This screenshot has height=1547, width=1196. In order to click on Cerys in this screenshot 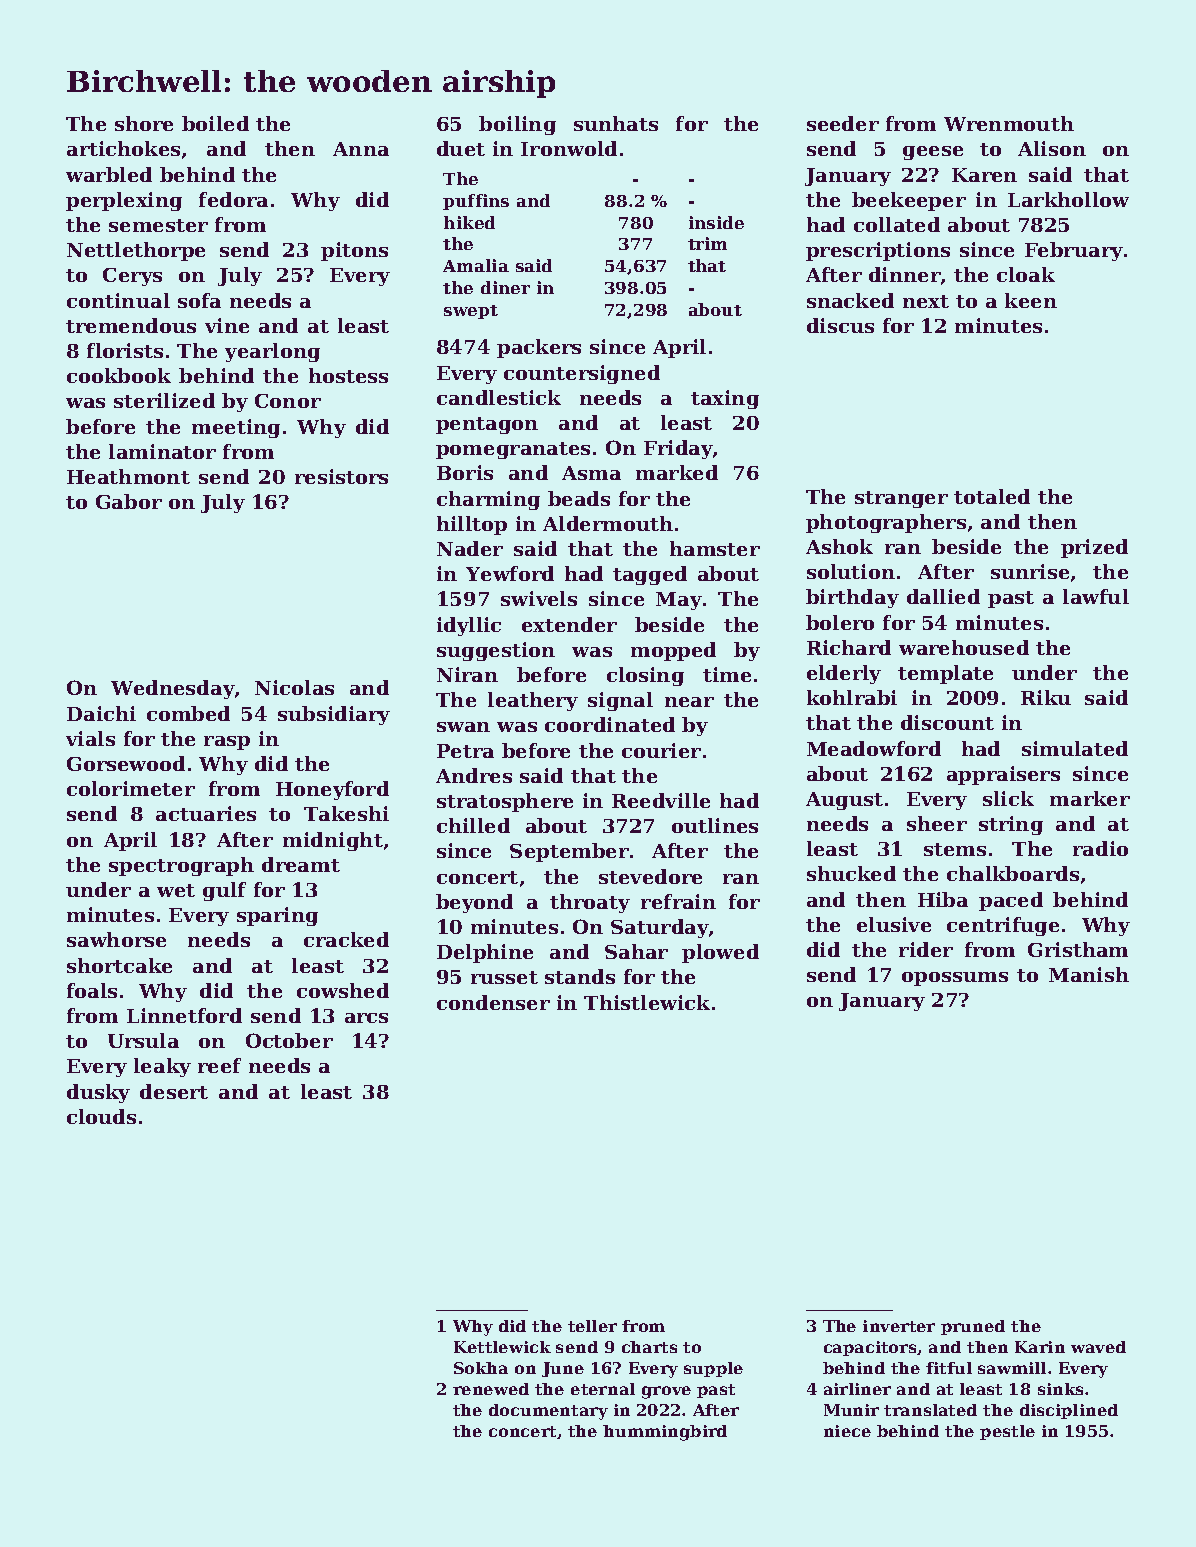, I will do `click(132, 277)`.
